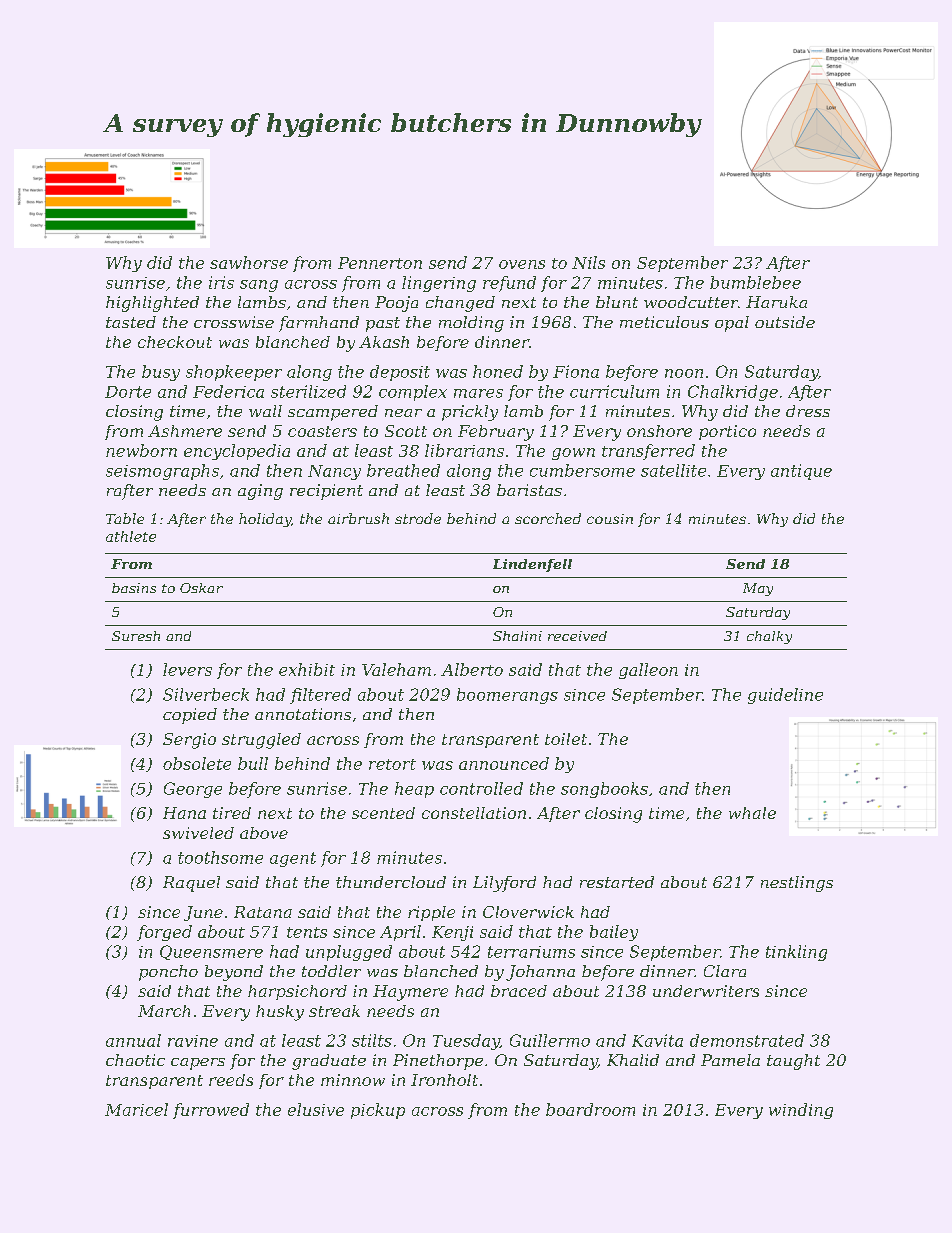 The image size is (952, 1233). I want to click on recipient, so click(326, 492).
